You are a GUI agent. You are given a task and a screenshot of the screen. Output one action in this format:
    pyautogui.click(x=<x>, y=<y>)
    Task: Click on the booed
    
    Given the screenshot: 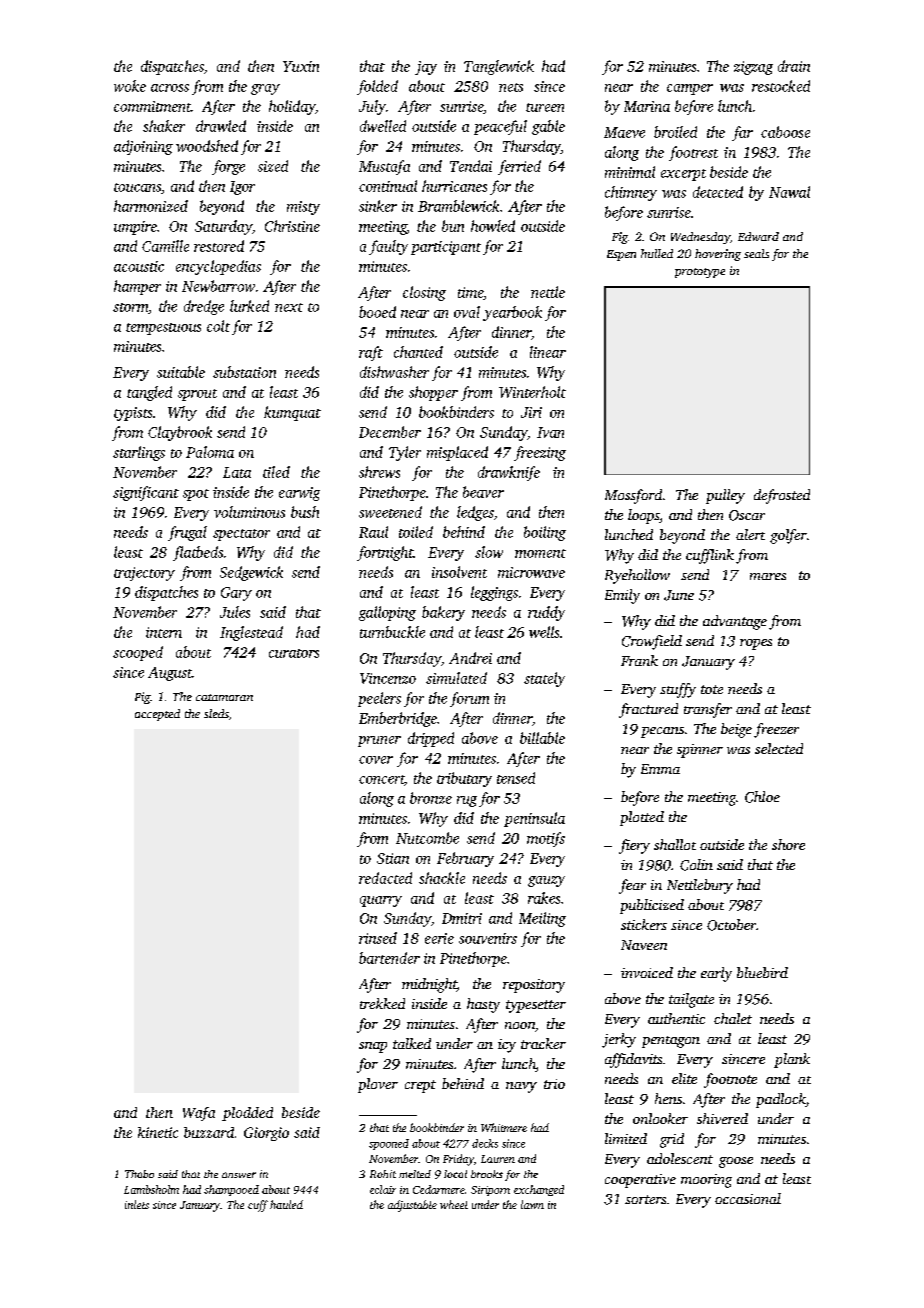 What is the action you would take?
    pyautogui.click(x=377, y=312)
